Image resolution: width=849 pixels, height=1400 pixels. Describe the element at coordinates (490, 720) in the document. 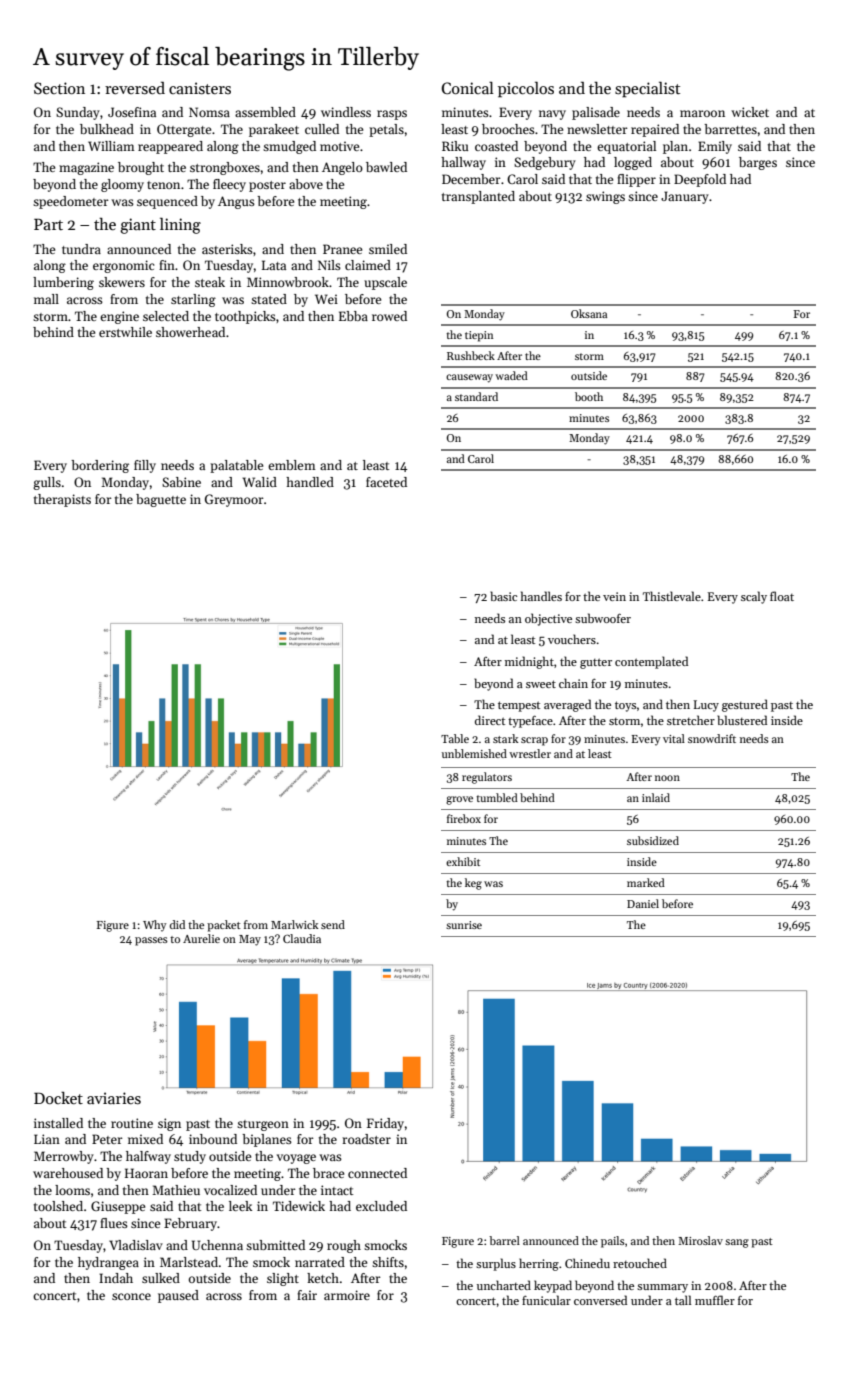

I see `direct` at that location.
